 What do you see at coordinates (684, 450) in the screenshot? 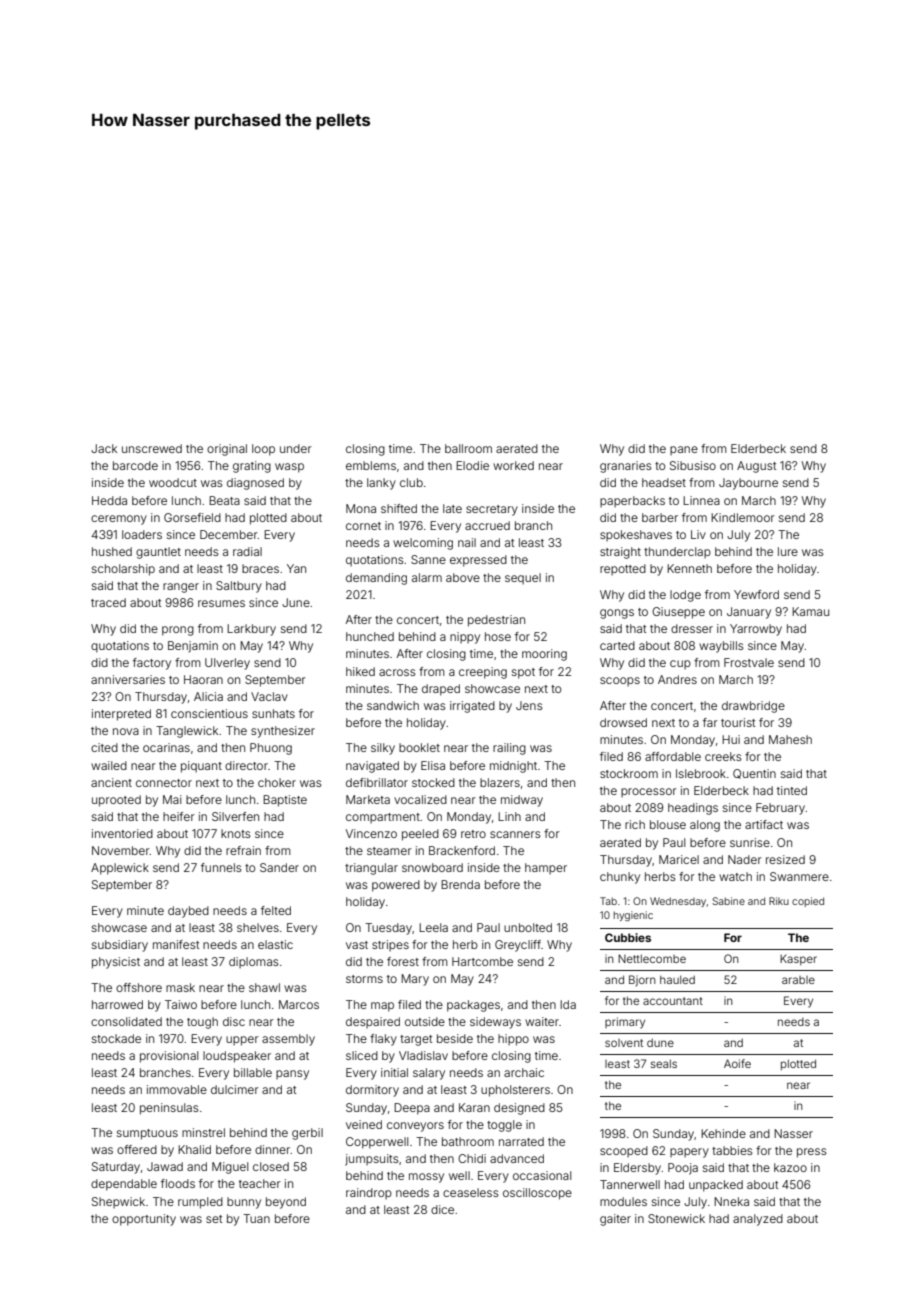
I see `pane` at bounding box center [684, 450].
